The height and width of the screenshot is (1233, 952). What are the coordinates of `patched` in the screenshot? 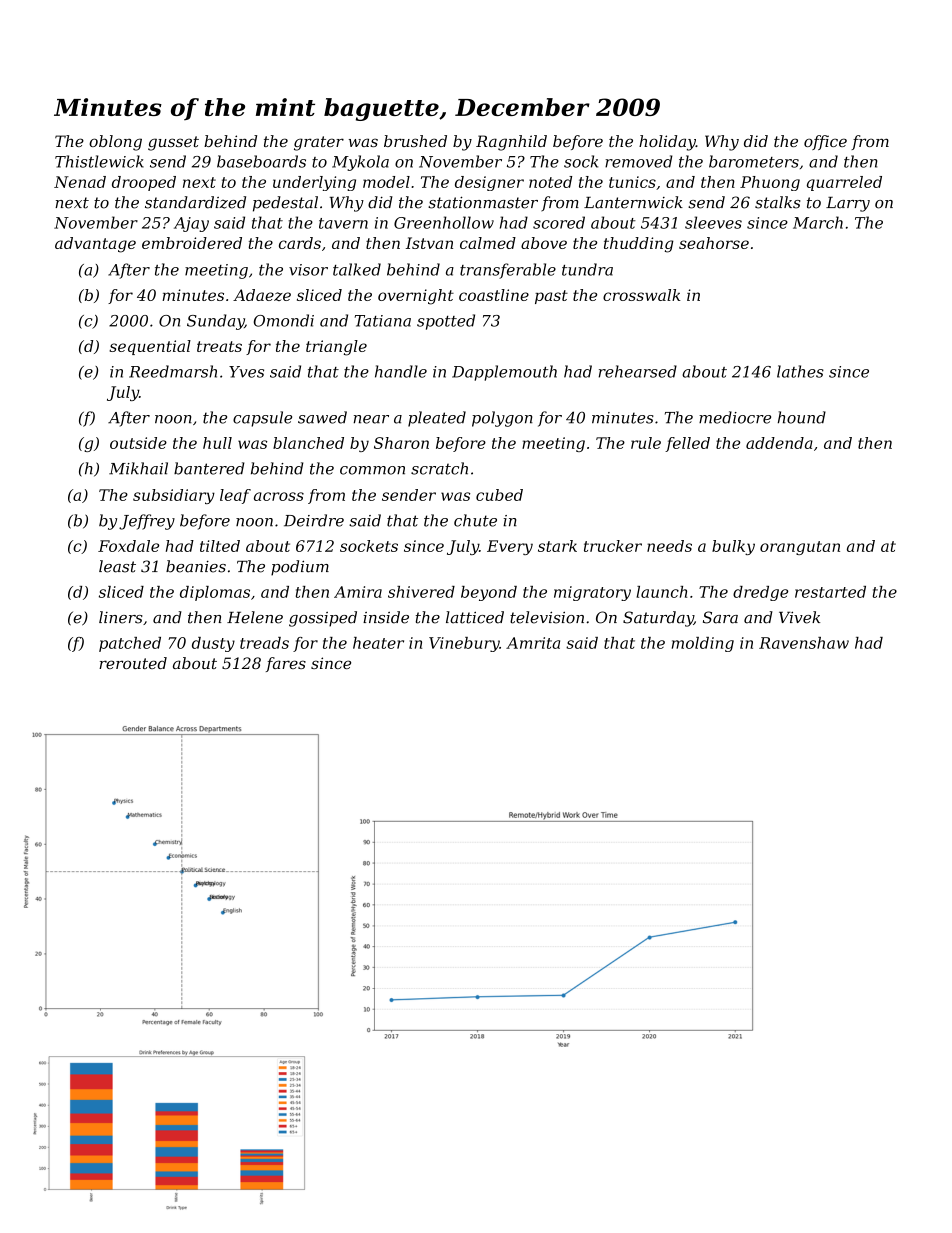 It's located at (130, 644).
